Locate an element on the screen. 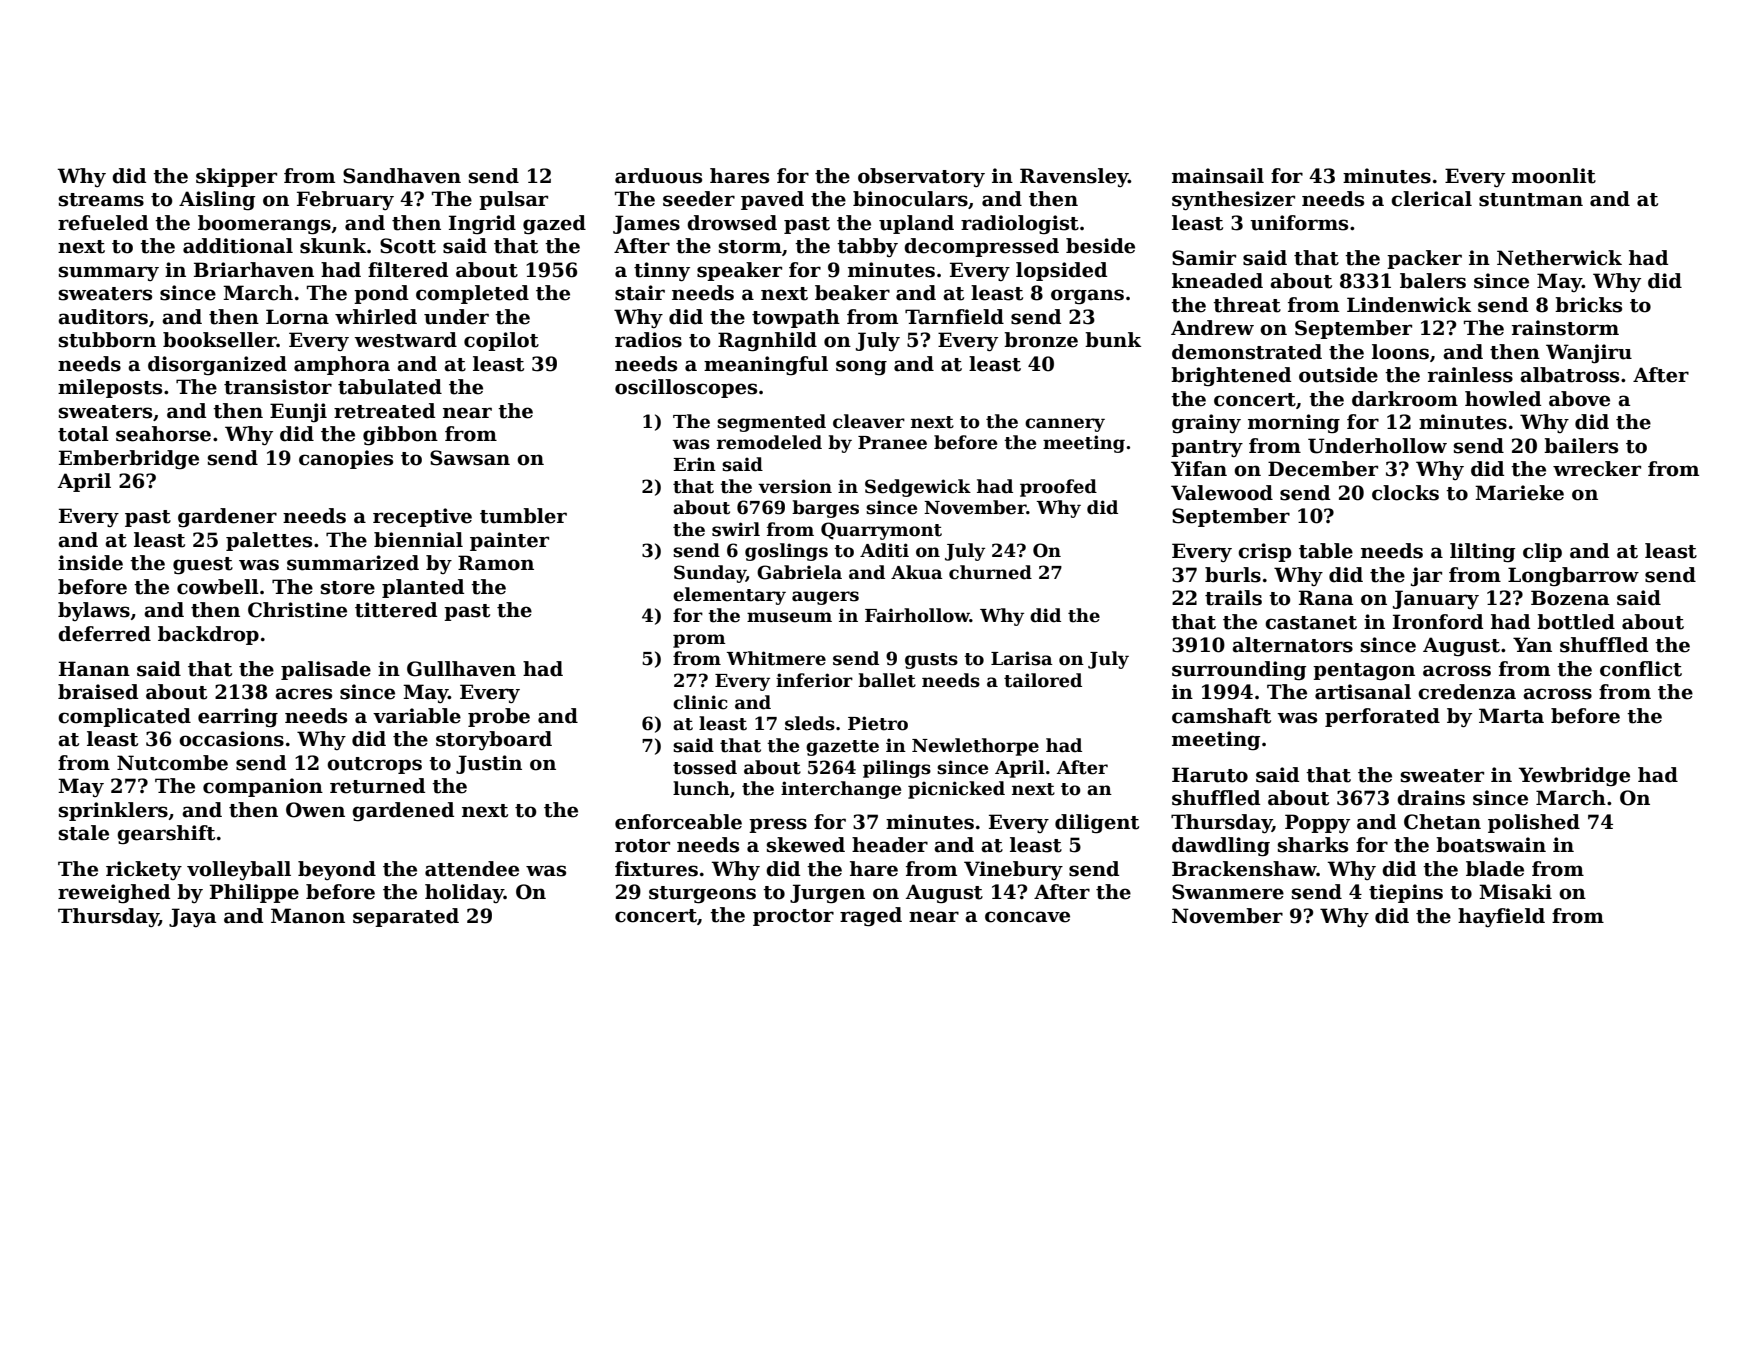  moonlit is located at coordinates (1554, 176).
